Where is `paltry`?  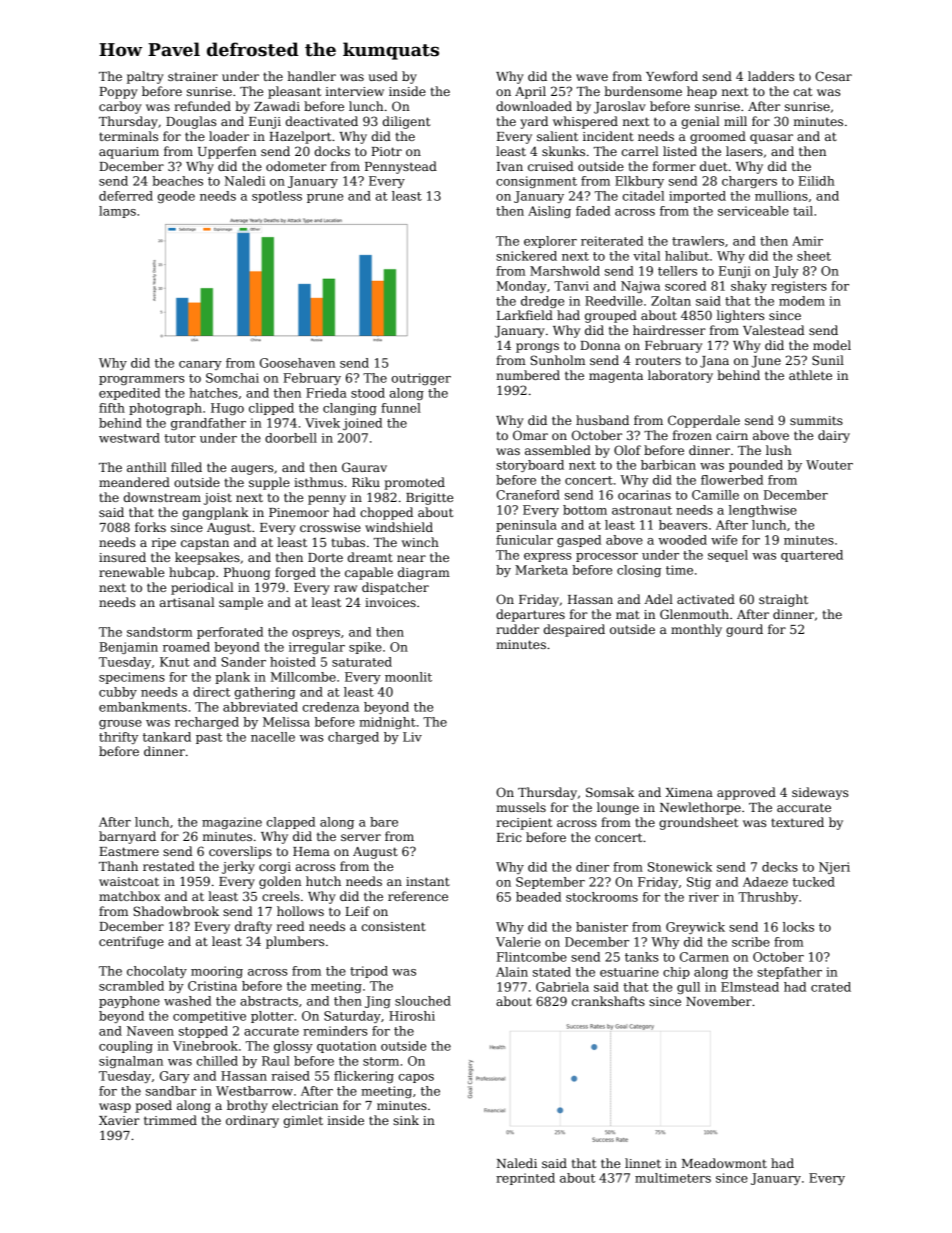
paltry is located at coordinates (145, 77).
